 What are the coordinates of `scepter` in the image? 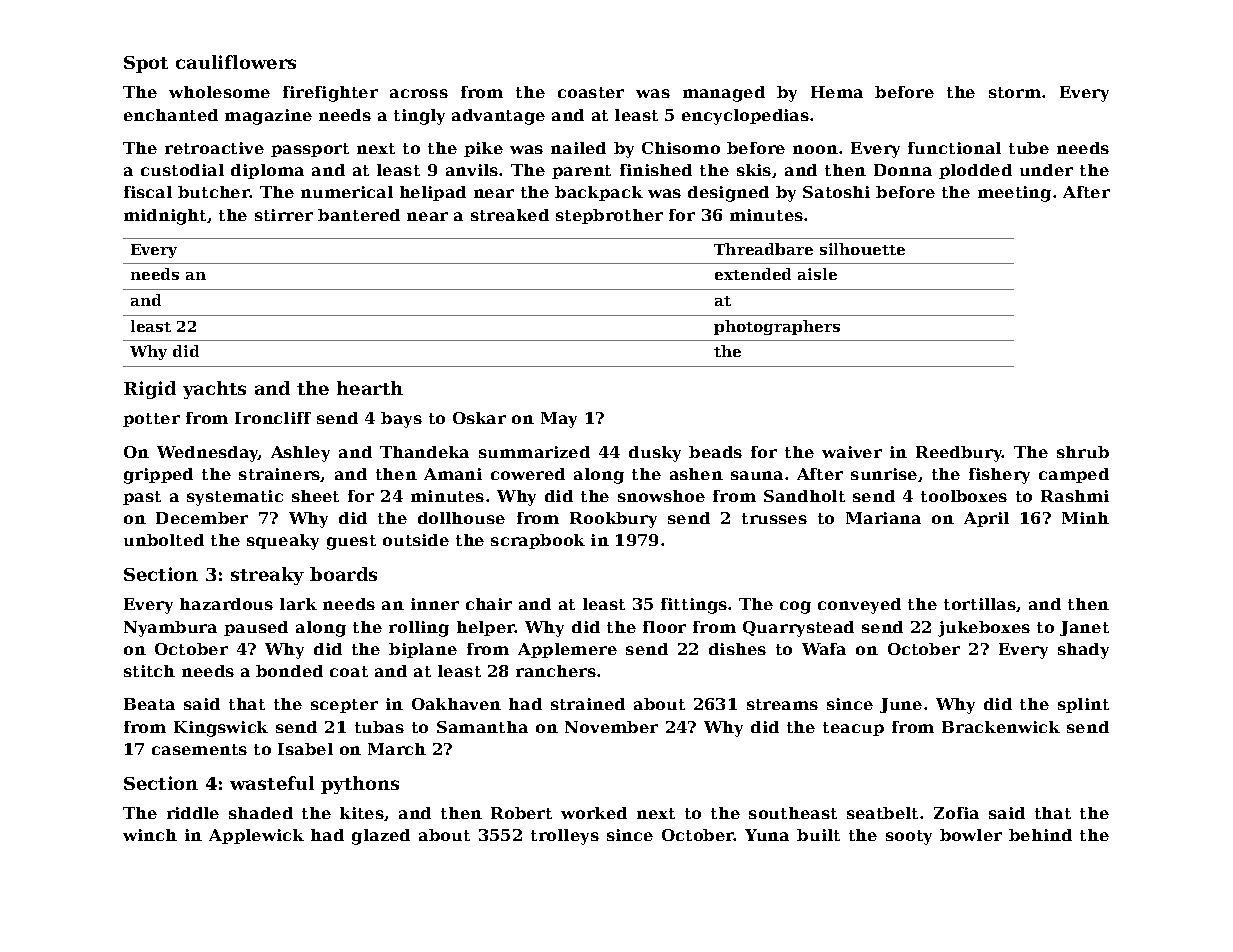 It's located at (344, 706).
